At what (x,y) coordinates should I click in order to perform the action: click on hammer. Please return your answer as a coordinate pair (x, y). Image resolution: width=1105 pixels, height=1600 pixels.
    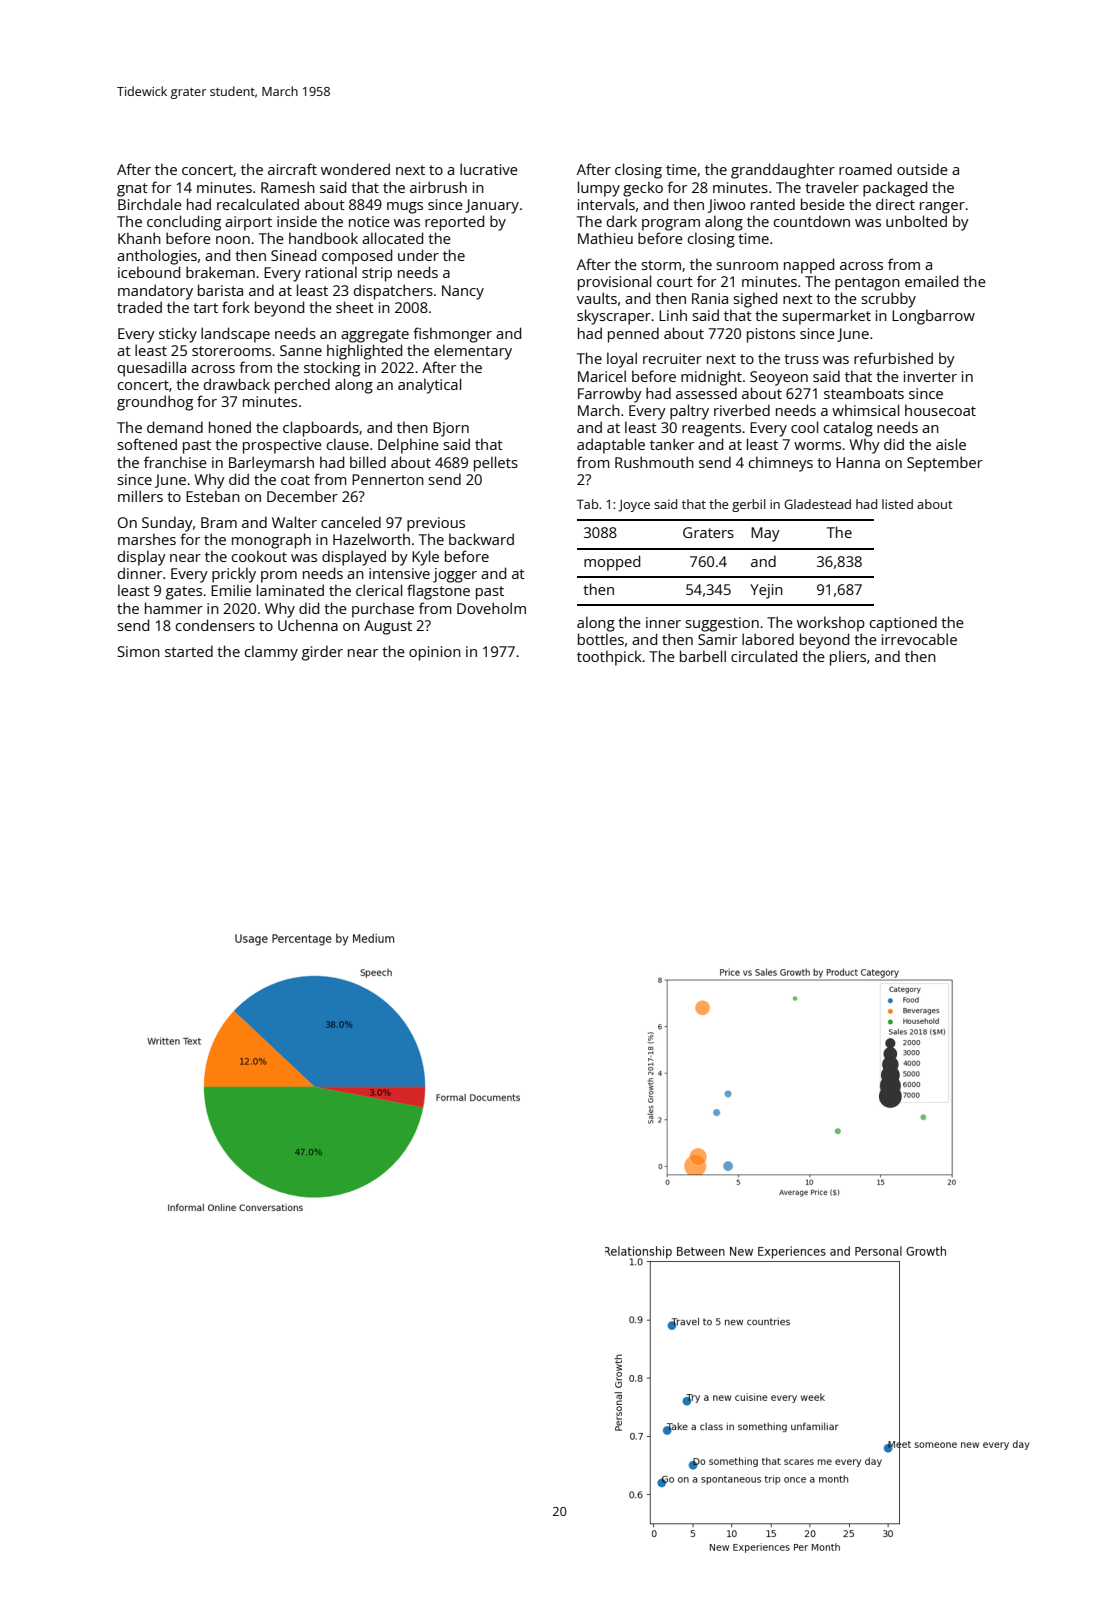
    Looking at the image, I should click on (174, 608).
